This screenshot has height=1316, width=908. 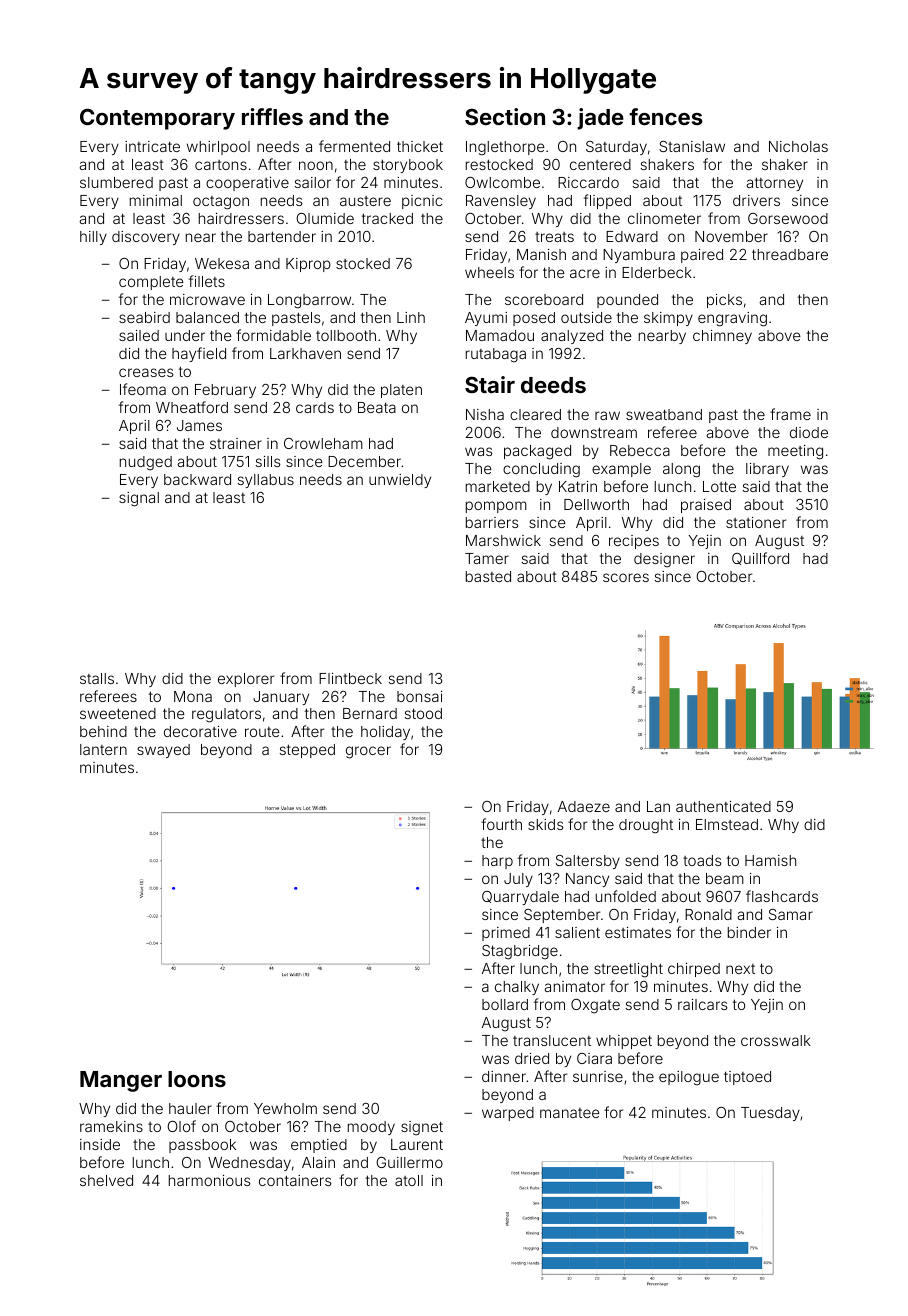 What do you see at coordinates (535, 414) in the screenshot?
I see `cleared` at bounding box center [535, 414].
